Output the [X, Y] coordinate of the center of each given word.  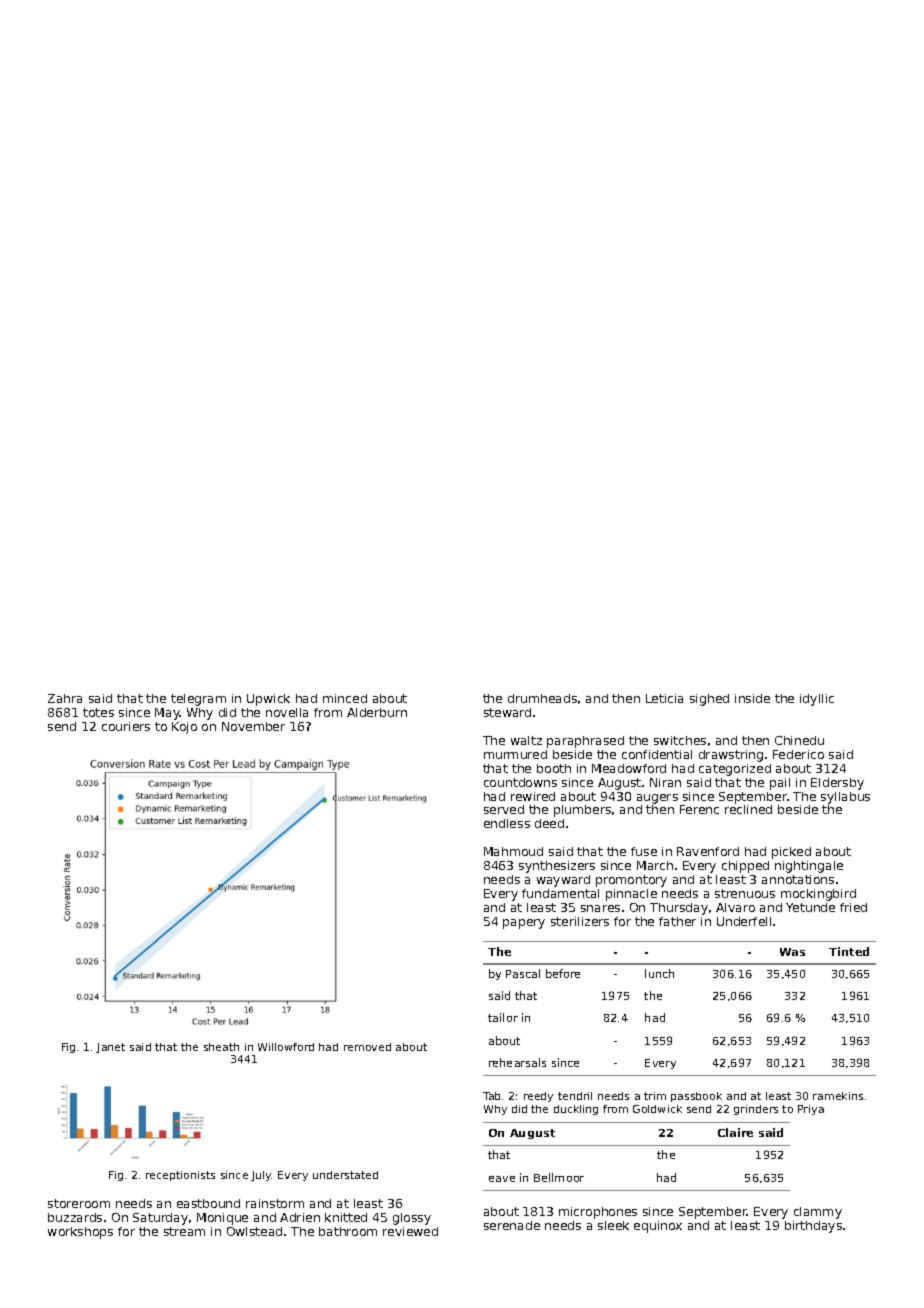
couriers [126, 726]
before [563, 973]
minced [345, 698]
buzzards [75, 1217]
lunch [659, 973]
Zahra [65, 698]
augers [657, 799]
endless [507, 823]
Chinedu [799, 740]
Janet [110, 1048]
